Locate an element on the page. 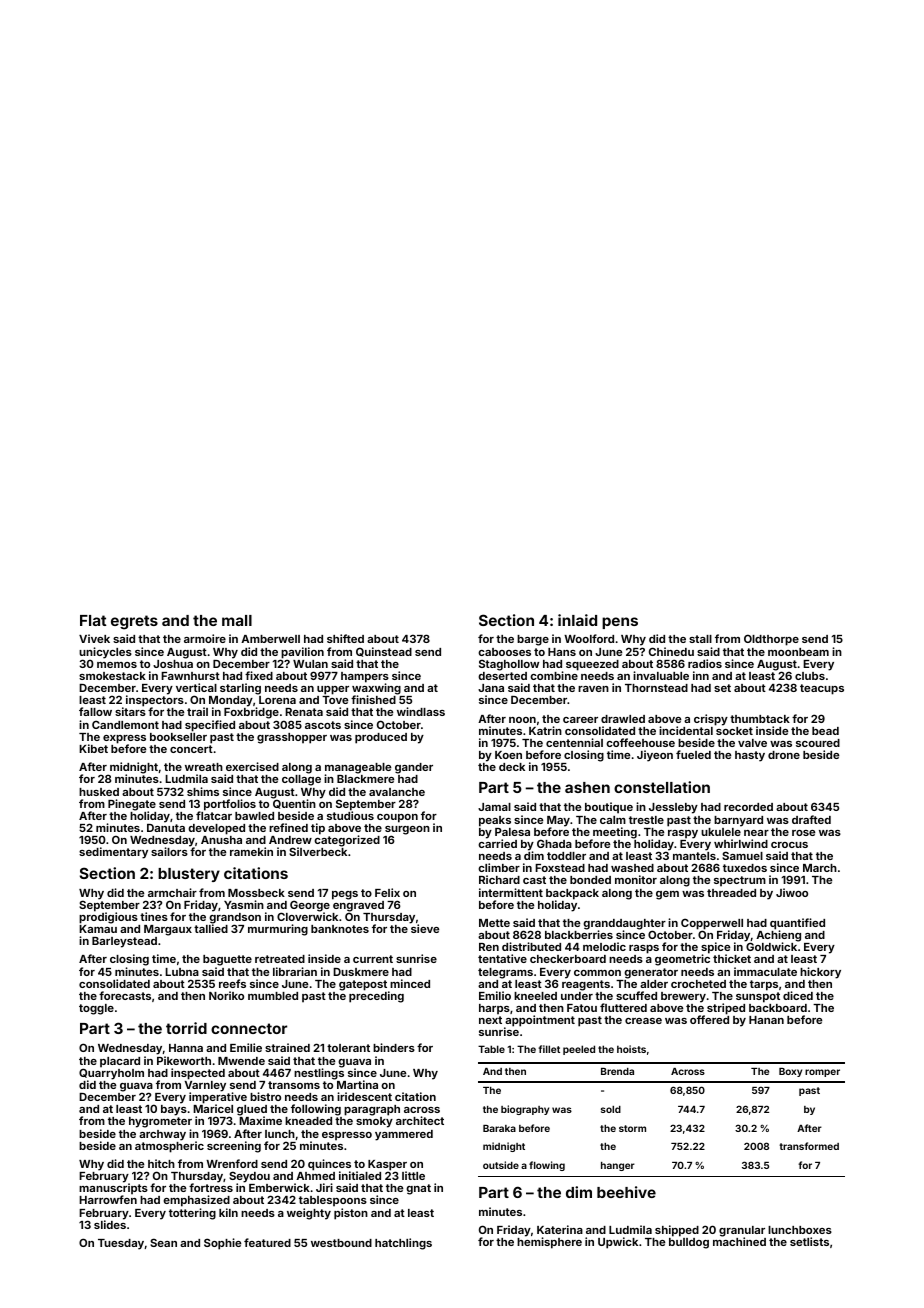  hasty is located at coordinates (750, 756).
